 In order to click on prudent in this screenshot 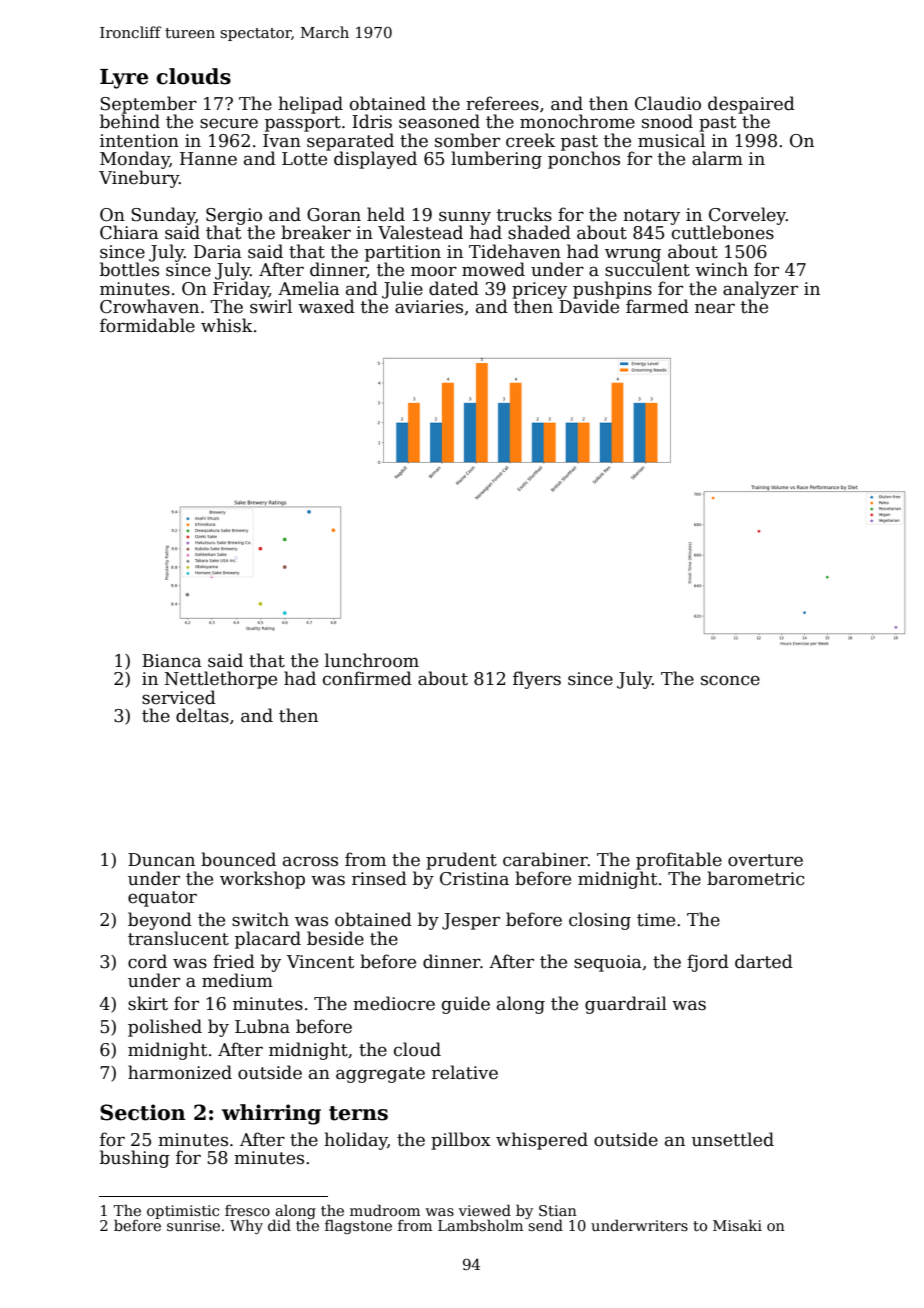, I will do `click(461, 861)`.
